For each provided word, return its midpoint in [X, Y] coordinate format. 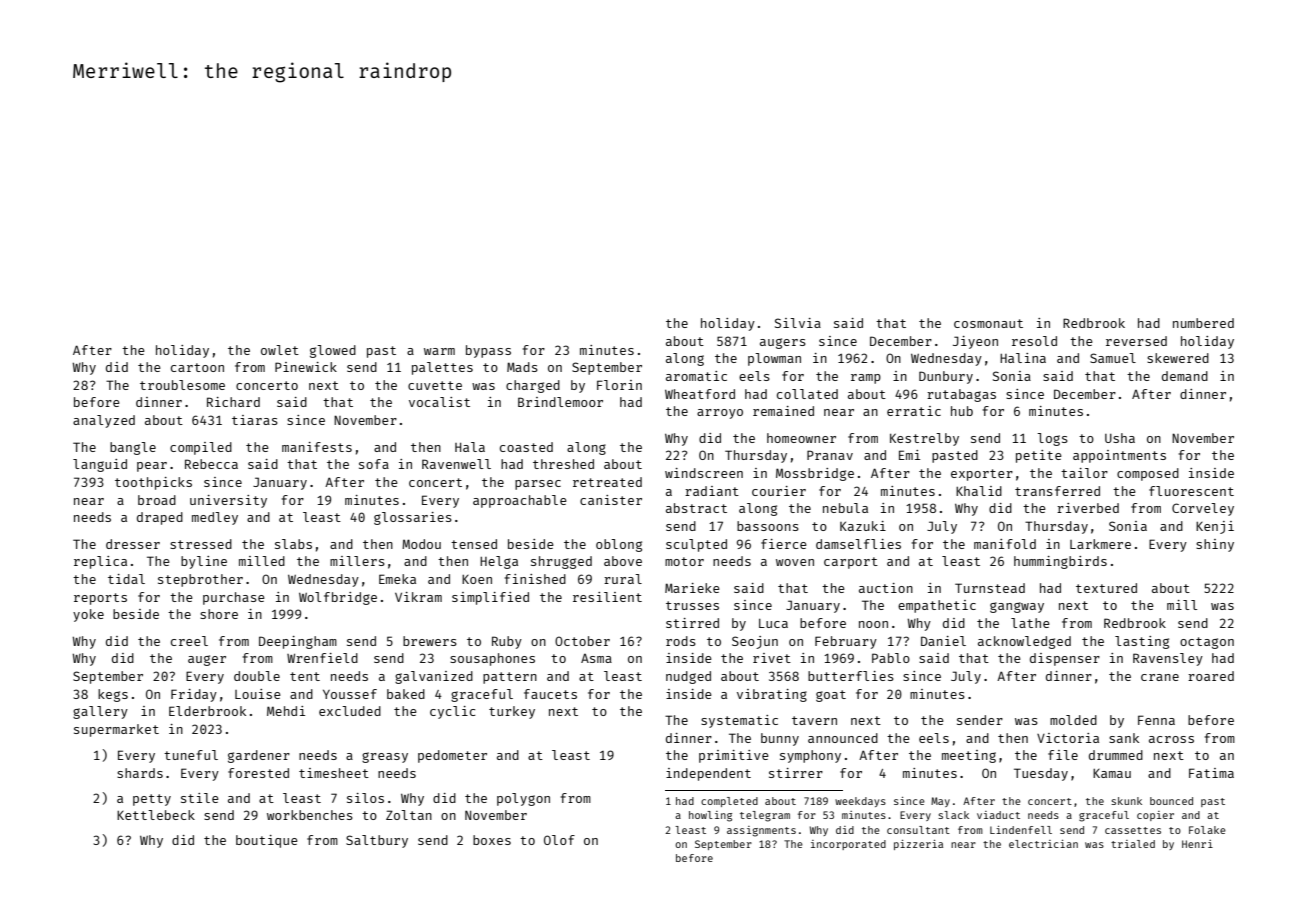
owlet [280, 350]
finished [535, 579]
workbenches [310, 815]
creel [189, 641]
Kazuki [863, 526]
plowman [774, 359]
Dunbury [946, 377]
